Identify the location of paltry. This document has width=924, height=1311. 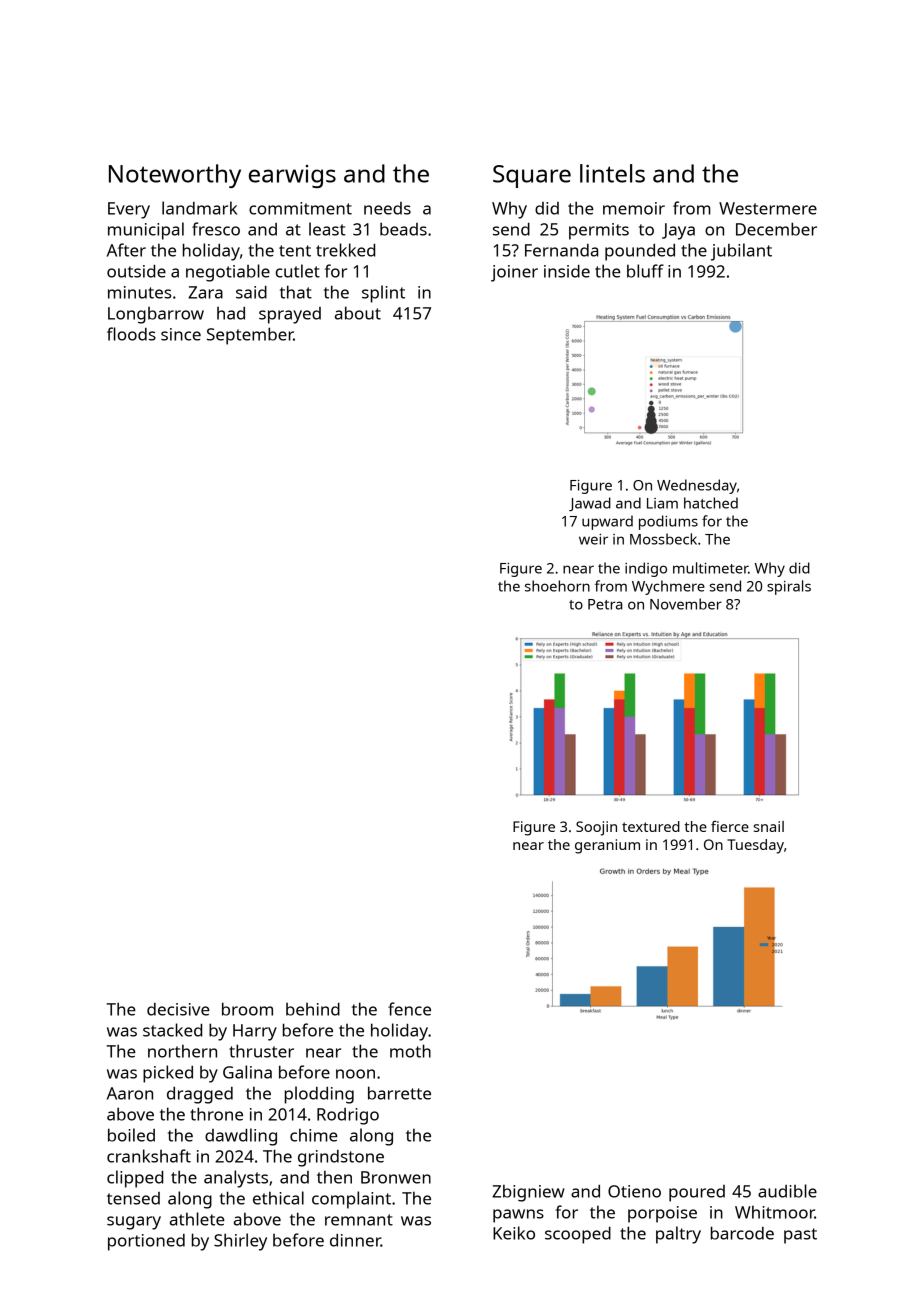
(678, 1235).
